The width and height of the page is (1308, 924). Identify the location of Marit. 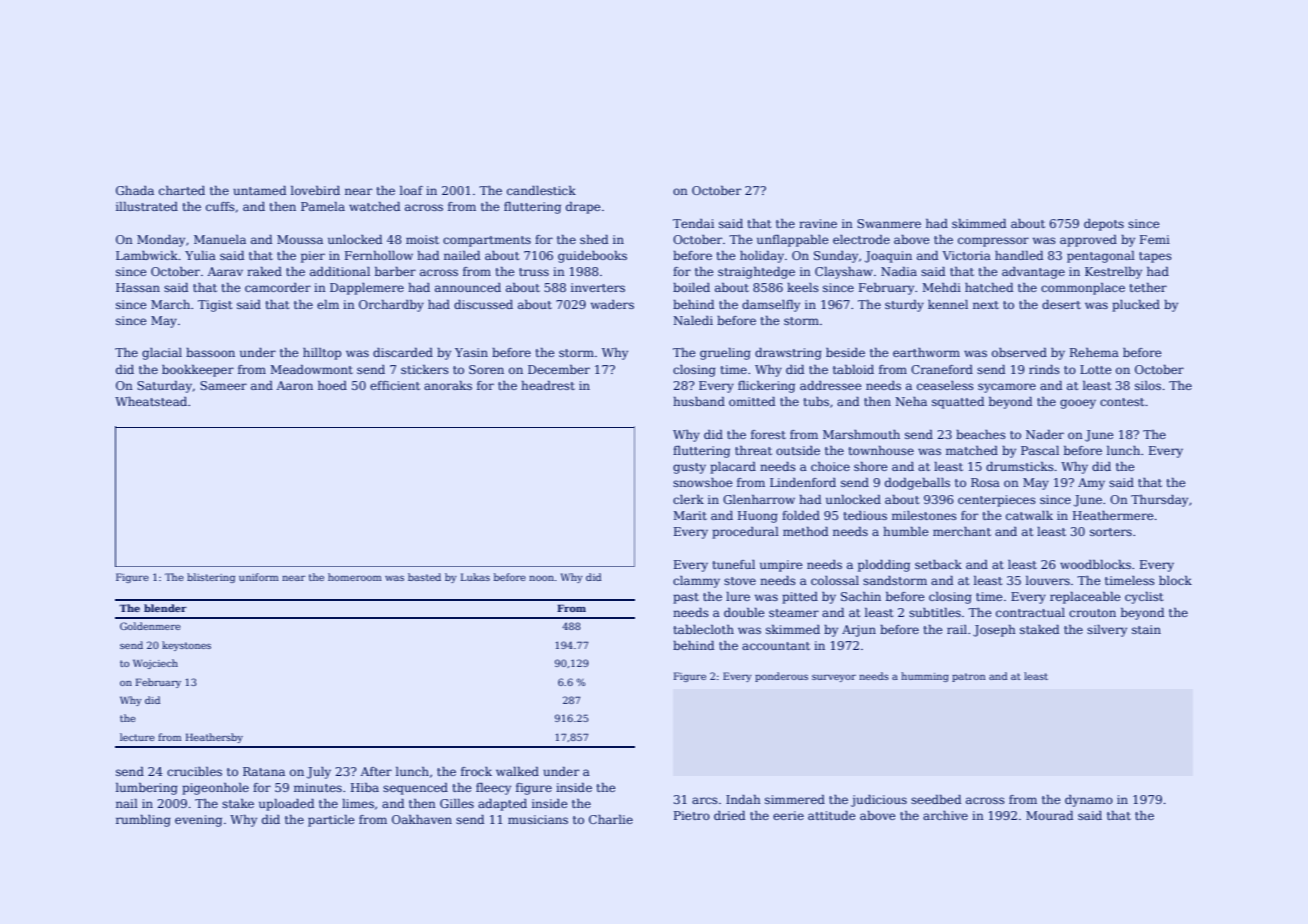
(690, 515).
